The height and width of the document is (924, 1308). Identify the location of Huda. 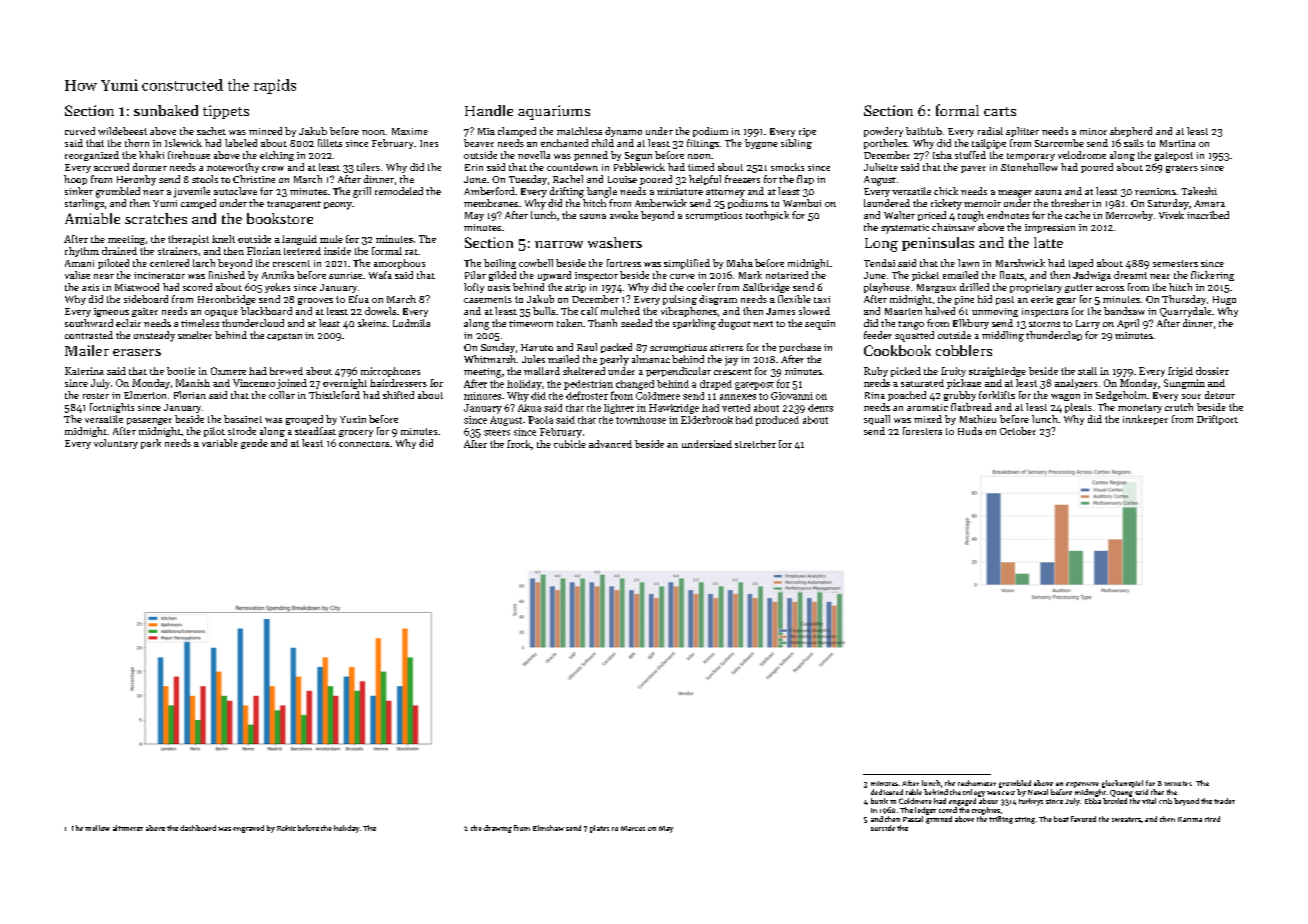
(970, 431).
